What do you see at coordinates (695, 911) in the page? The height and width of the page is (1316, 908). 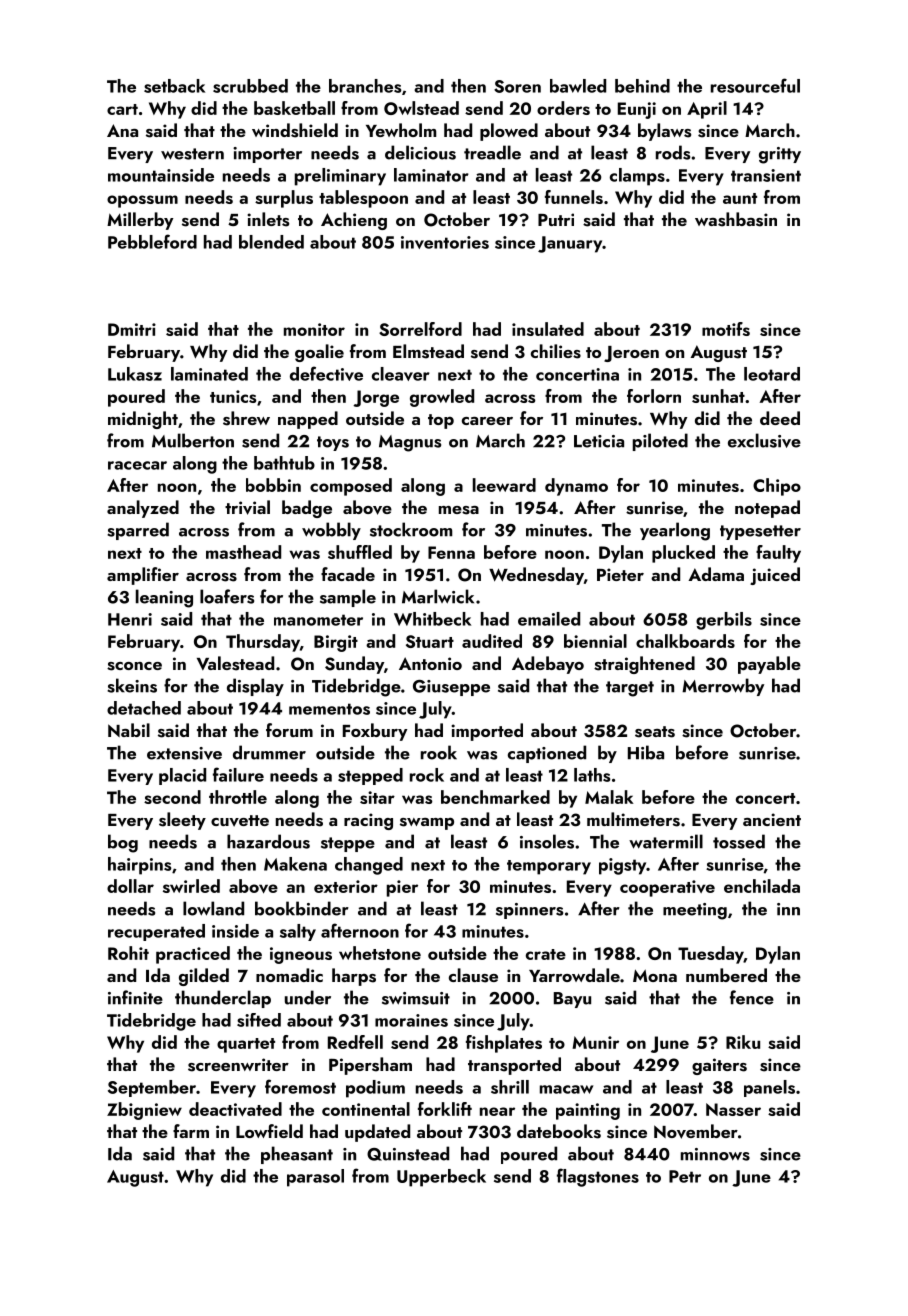 I see `meeting` at bounding box center [695, 911].
